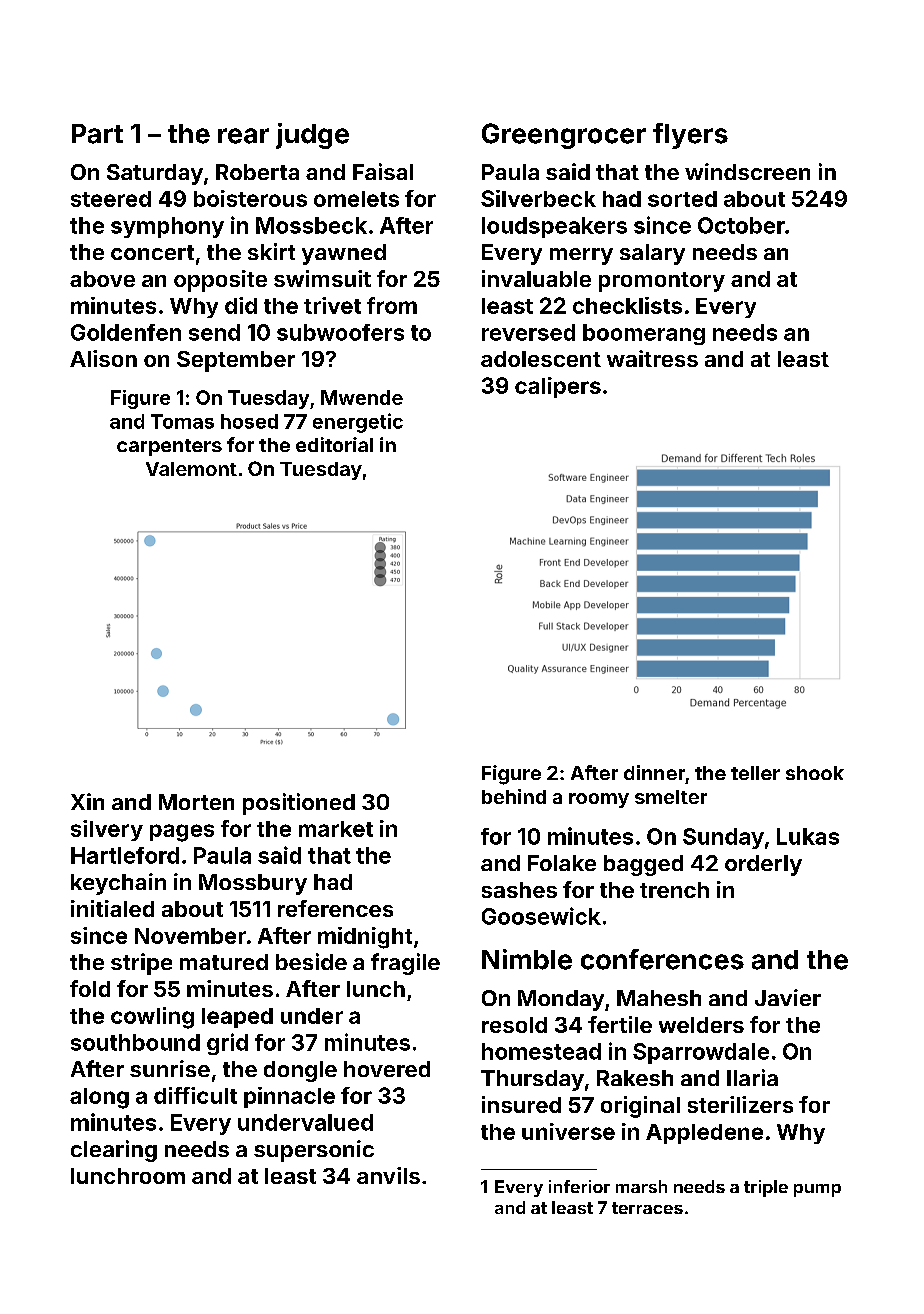 The height and width of the screenshot is (1314, 924). Describe the element at coordinates (690, 136) in the screenshot. I see `flyers` at that location.
